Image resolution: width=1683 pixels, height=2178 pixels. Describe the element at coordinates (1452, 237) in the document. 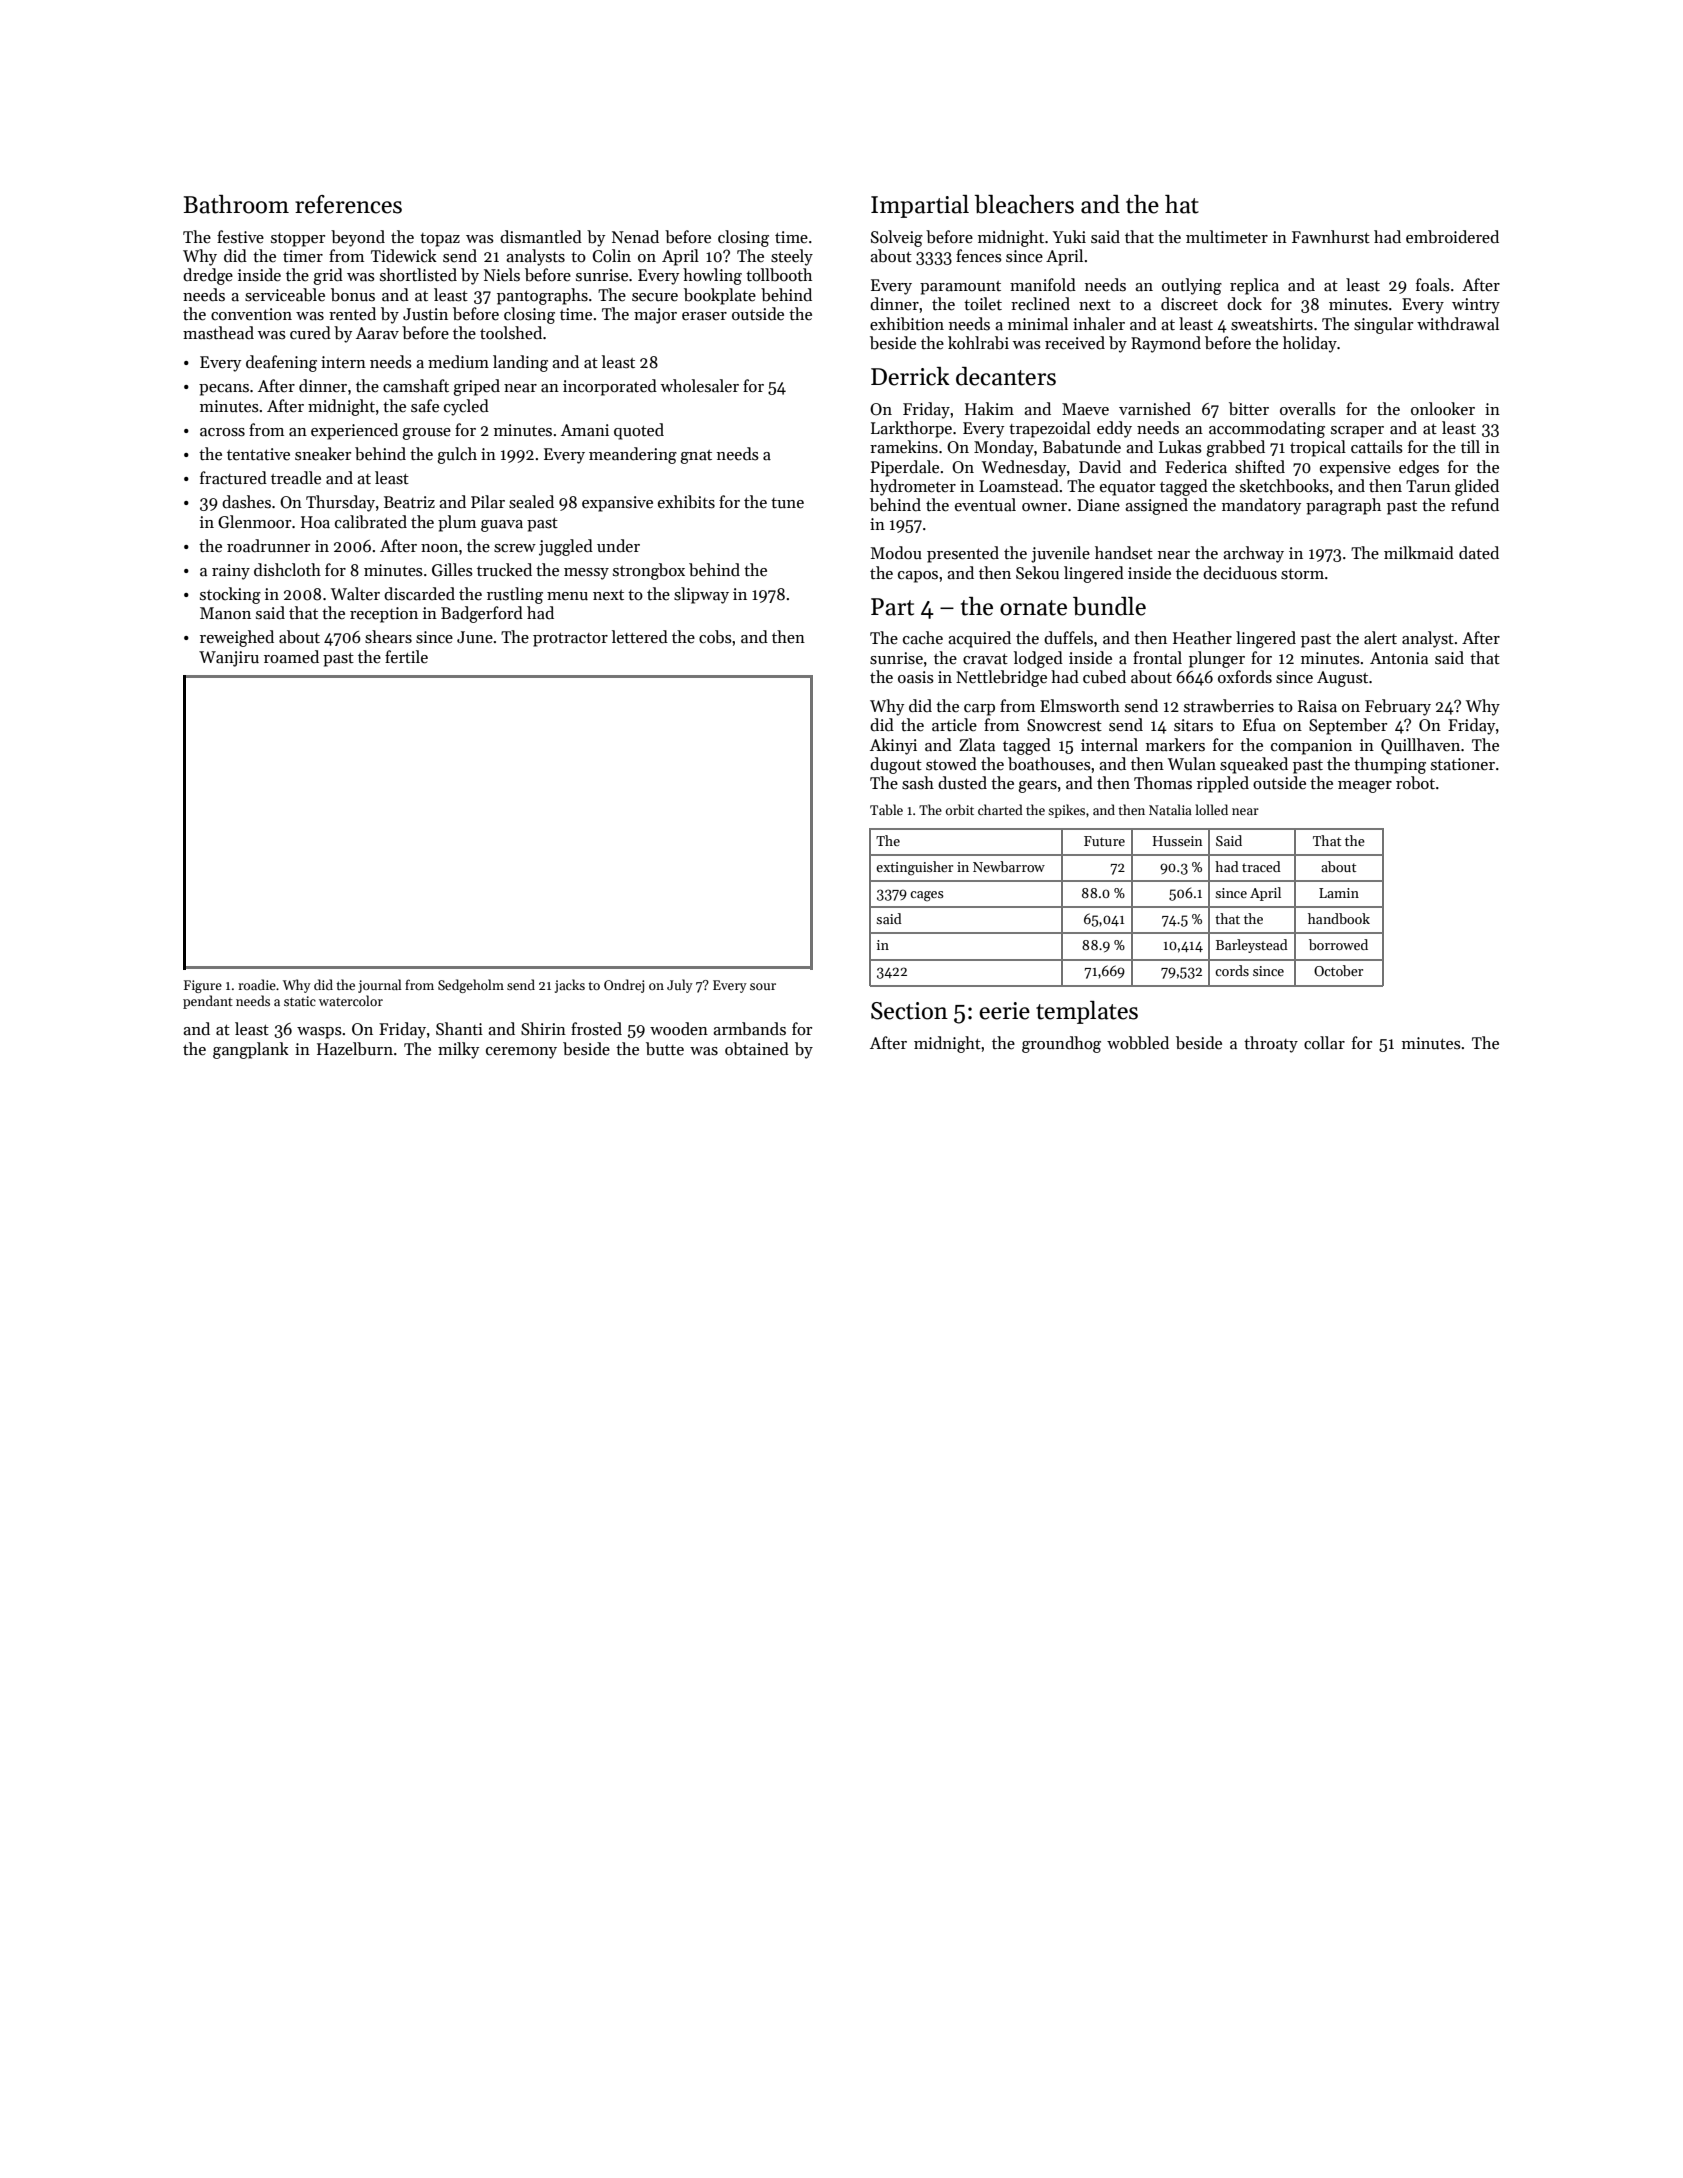

I see `embroidered` at that location.
